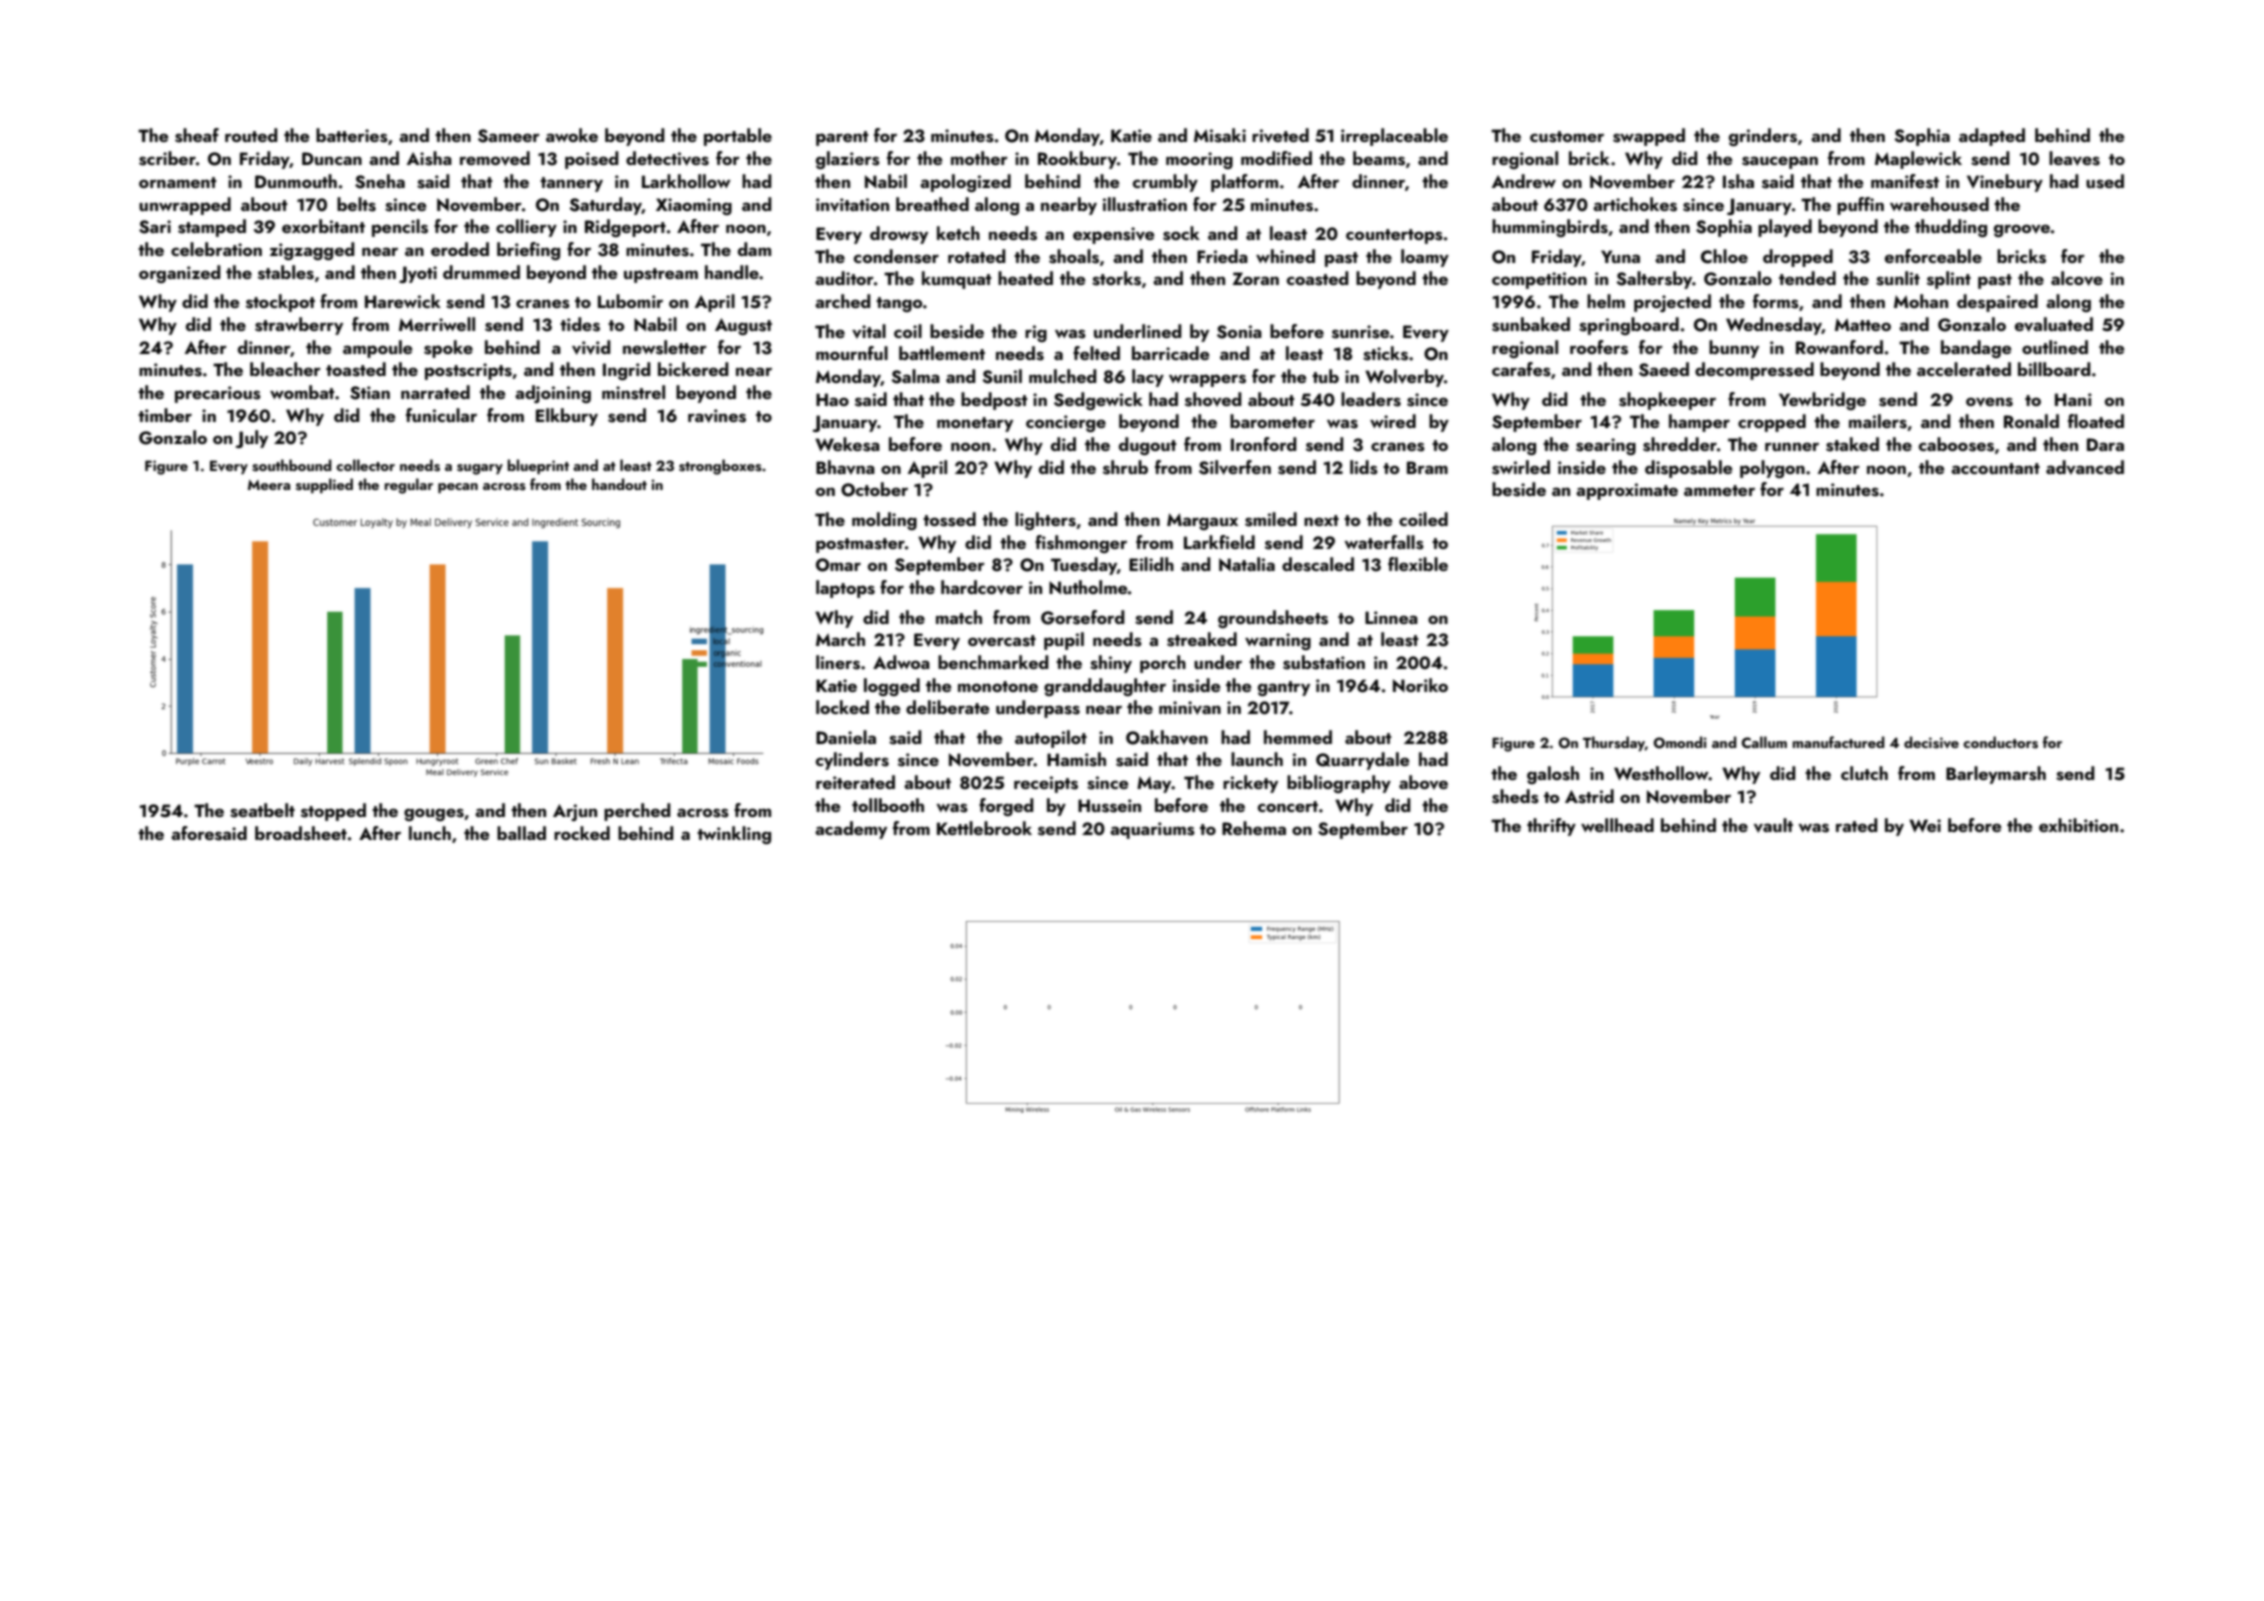  Describe the element at coordinates (1324, 662) in the document. I see `substation` at that location.
